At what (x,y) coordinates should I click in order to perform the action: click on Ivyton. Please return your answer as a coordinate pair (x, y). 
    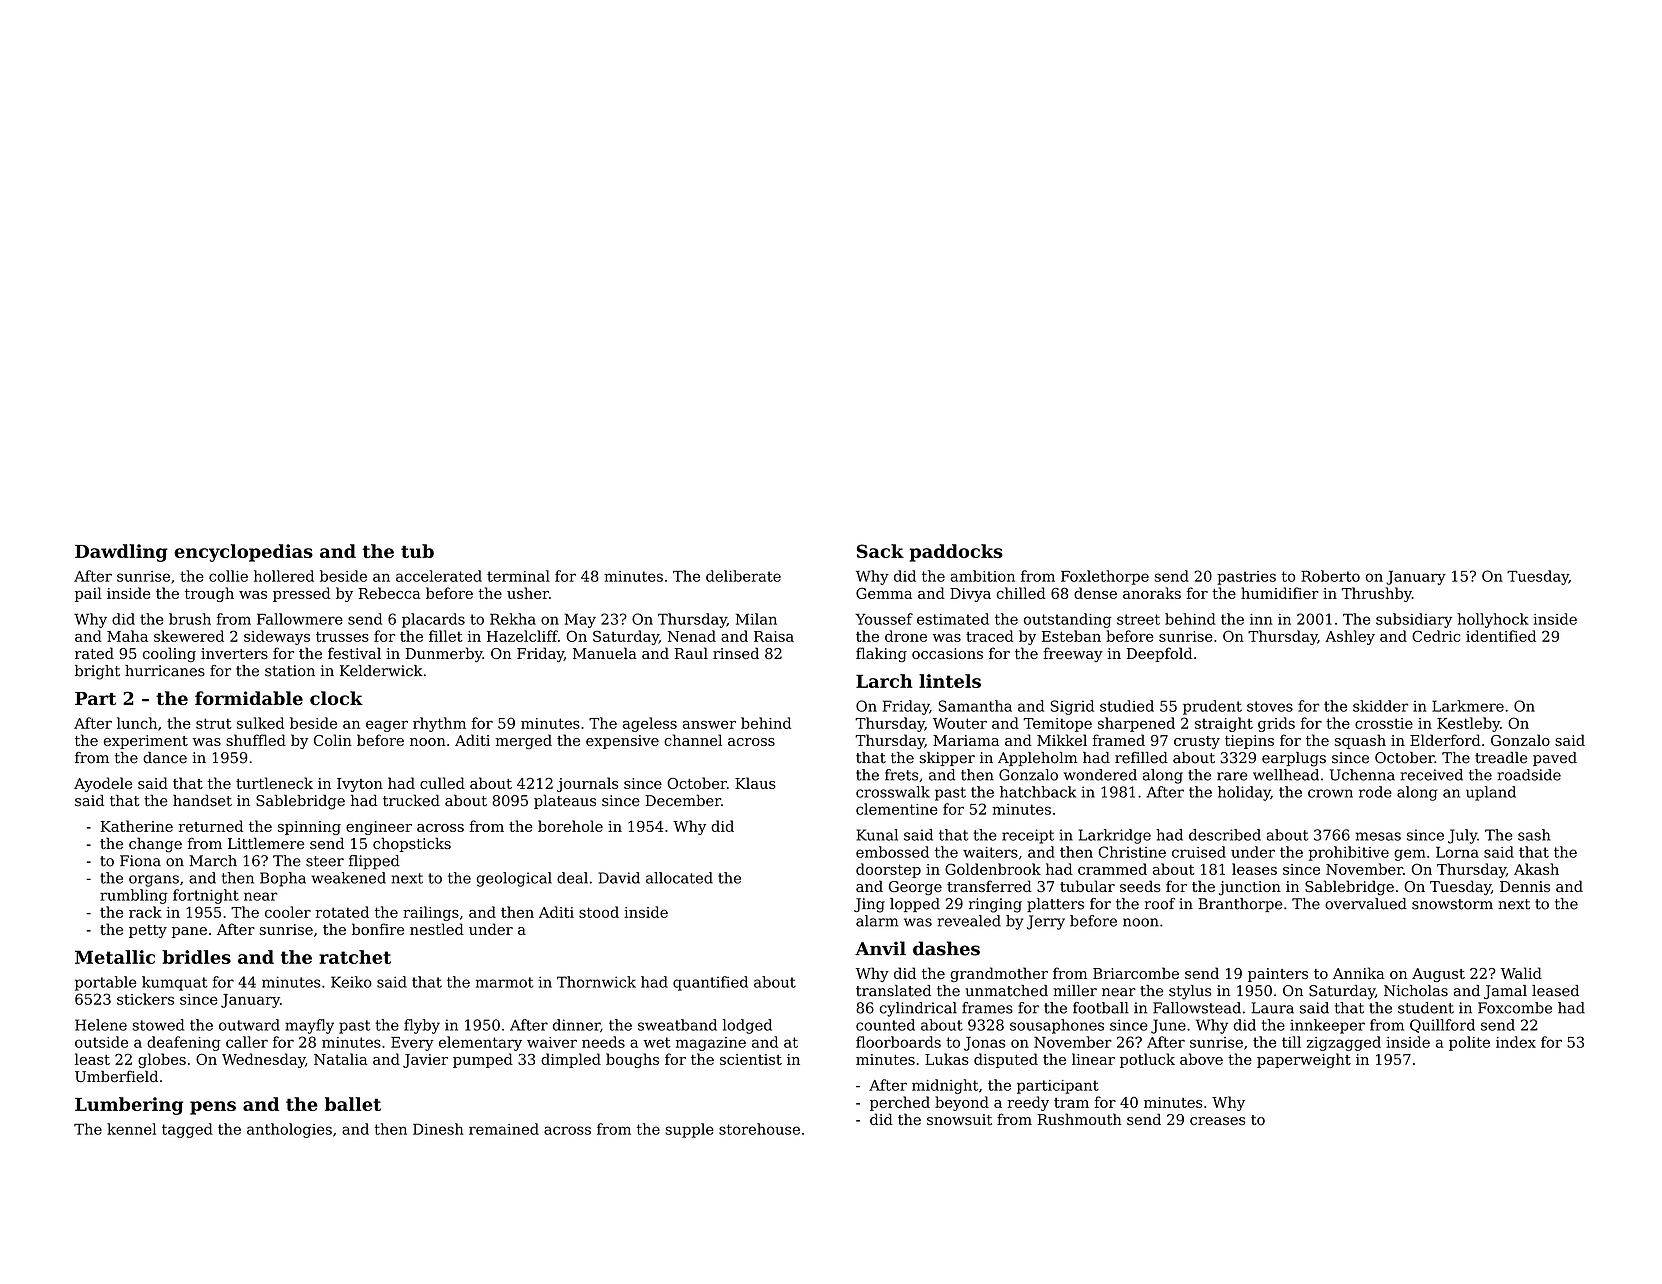
    Looking at the image, I should click on (360, 785).
